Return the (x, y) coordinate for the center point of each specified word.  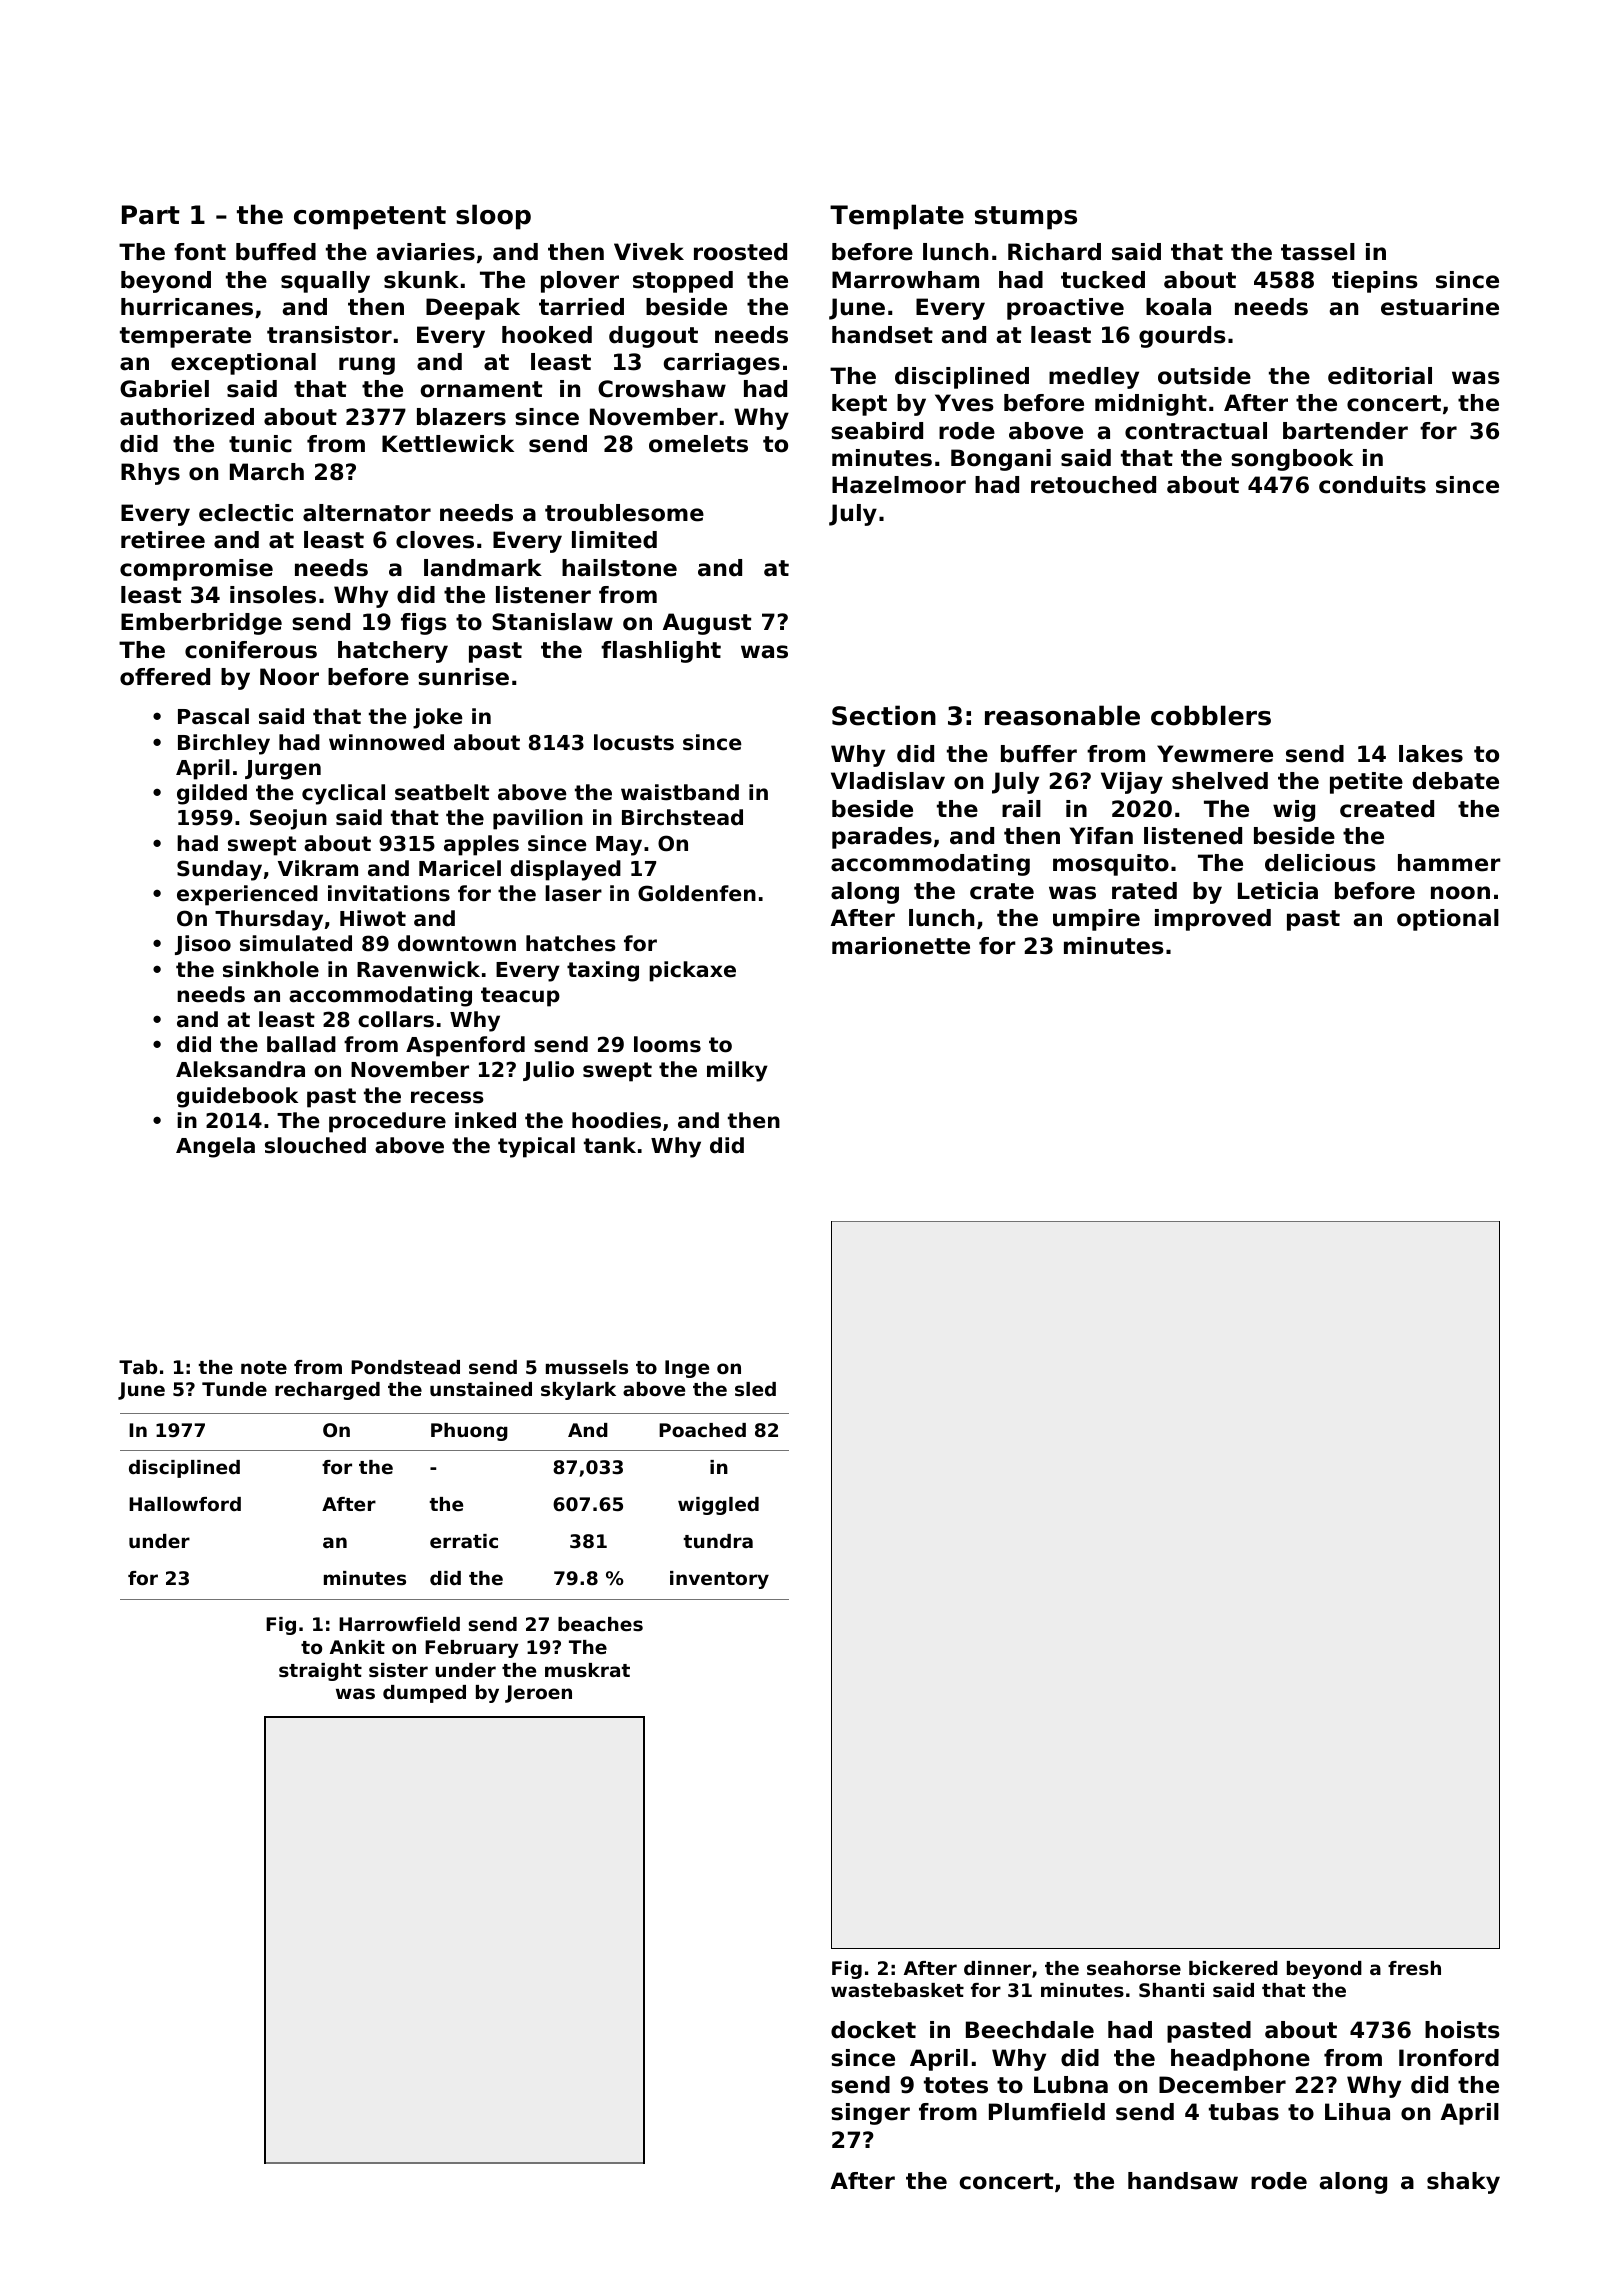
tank (610, 1145)
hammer (1449, 863)
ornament (481, 389)
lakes (1431, 754)
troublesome (624, 513)
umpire (1096, 920)
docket (873, 2030)
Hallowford (185, 1504)
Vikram (318, 868)
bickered (1233, 1968)
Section (884, 715)
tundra (718, 1541)
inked (485, 1120)
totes (956, 2085)
